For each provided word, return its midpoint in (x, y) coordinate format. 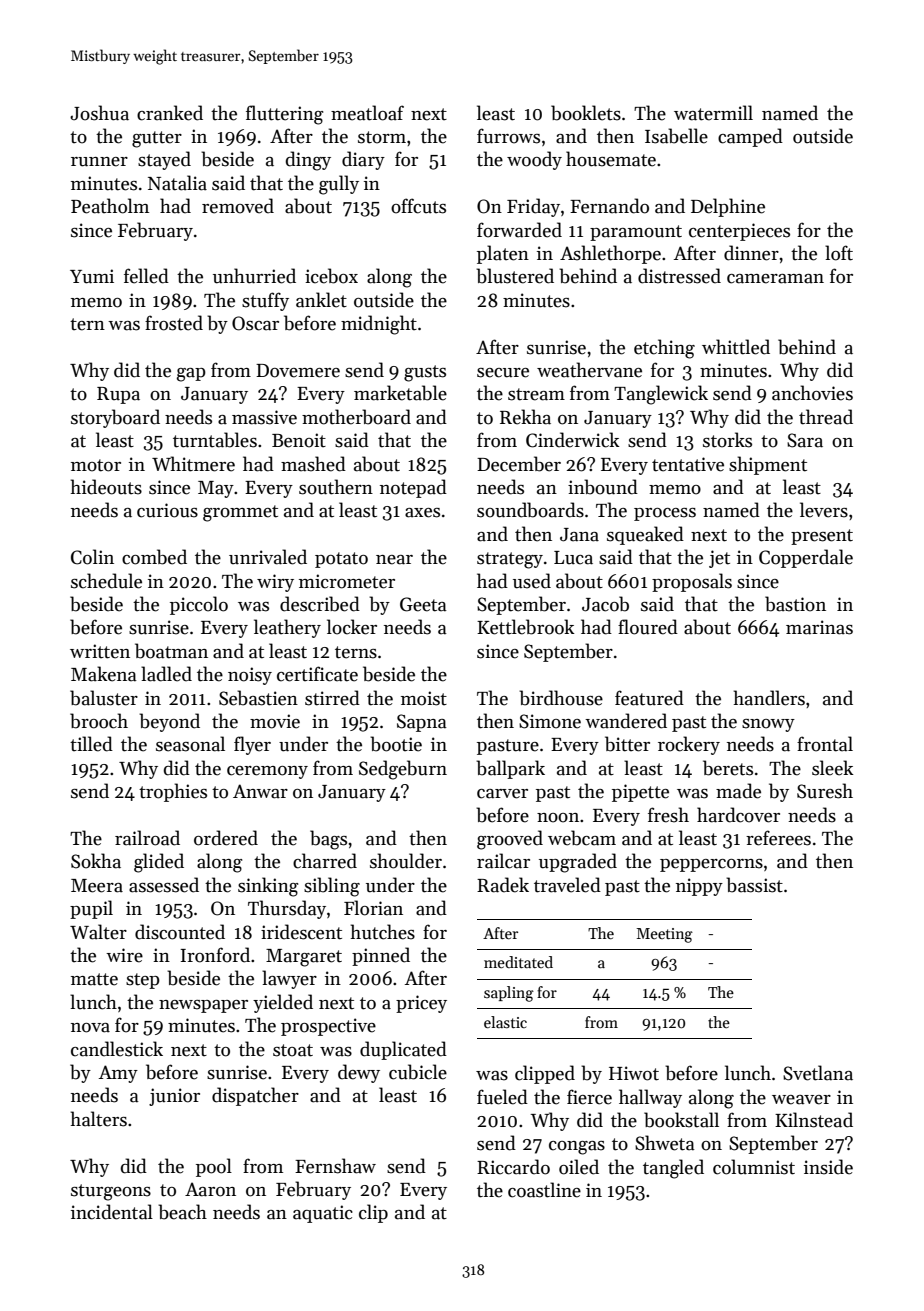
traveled (567, 885)
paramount (636, 233)
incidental (112, 1212)
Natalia (177, 183)
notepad (413, 488)
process (665, 514)
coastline (544, 1190)
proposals (692, 582)
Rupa (118, 395)
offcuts (418, 206)
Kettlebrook (526, 627)
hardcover (738, 815)
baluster (104, 698)
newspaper (203, 1006)
